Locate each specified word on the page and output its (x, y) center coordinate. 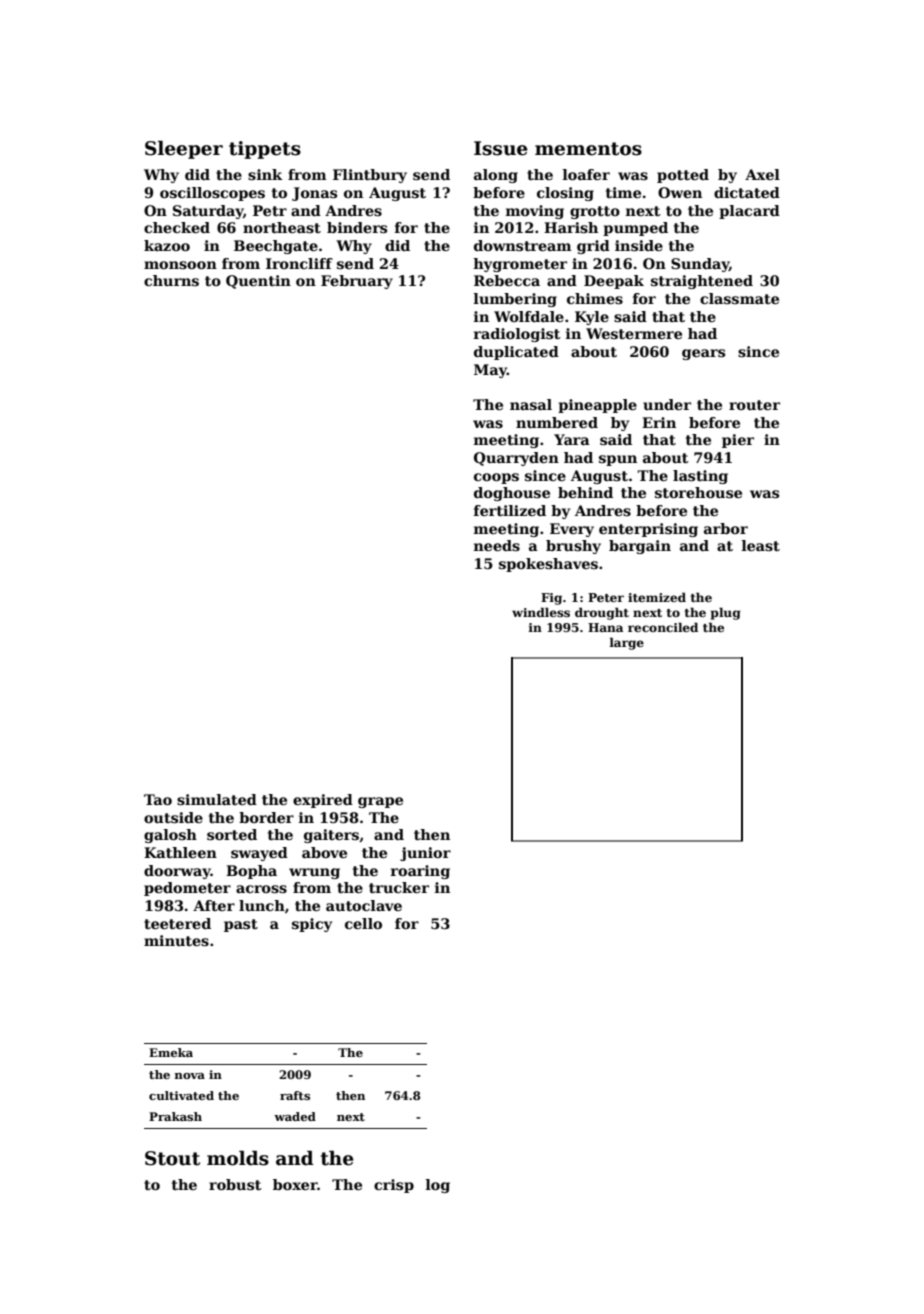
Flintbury (370, 176)
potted (683, 176)
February (357, 282)
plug (726, 613)
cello (363, 923)
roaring (420, 872)
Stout (172, 1158)
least (761, 545)
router (754, 405)
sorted (232, 834)
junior (425, 854)
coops (496, 478)
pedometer (187, 889)
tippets (265, 150)
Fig (551, 599)
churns (171, 280)
